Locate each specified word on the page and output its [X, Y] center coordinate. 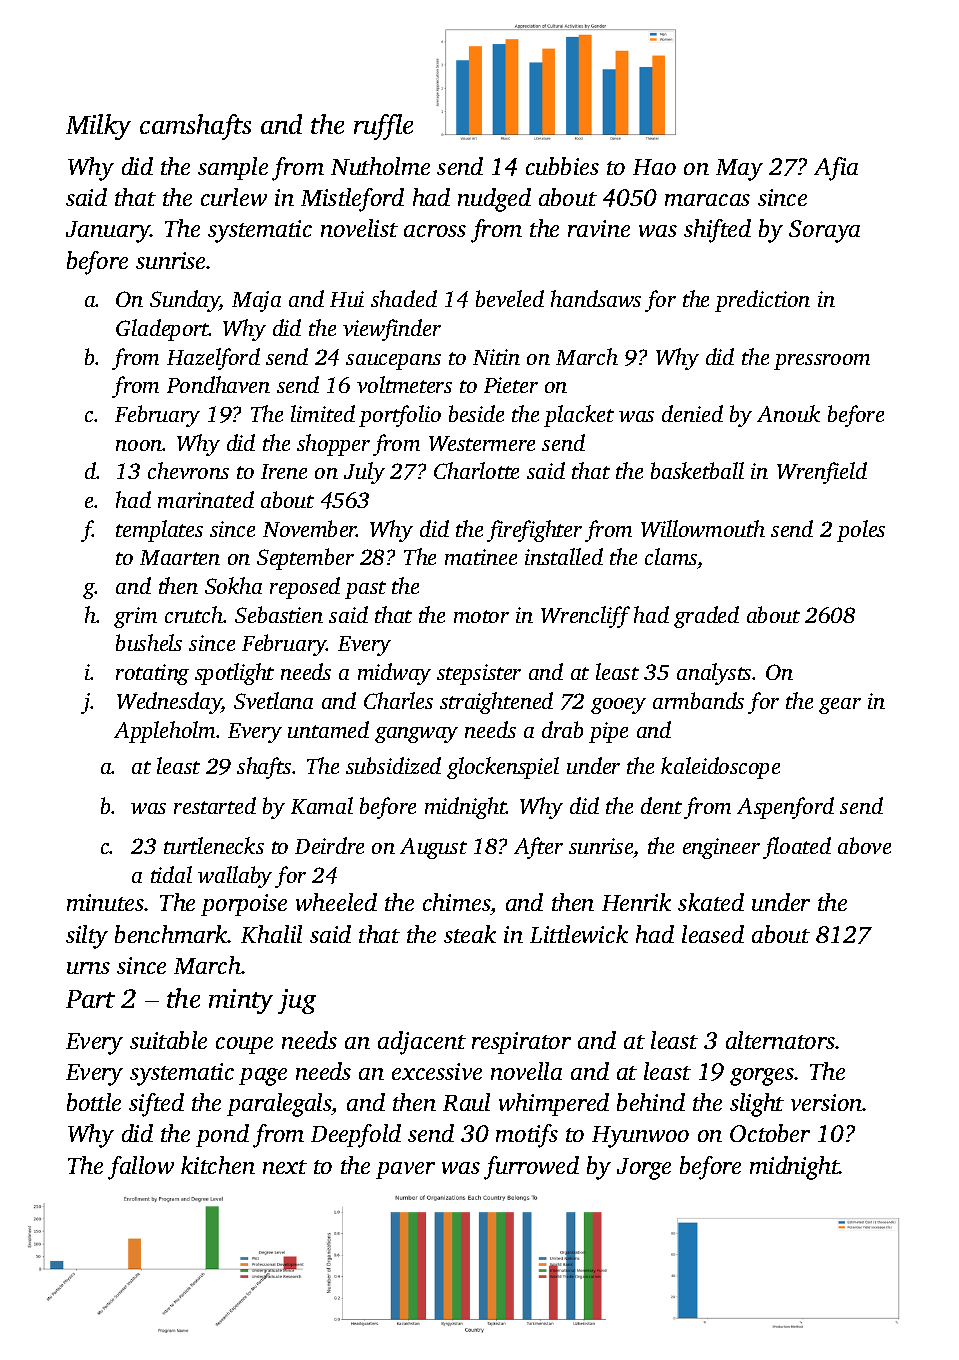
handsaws [596, 298]
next [285, 1167]
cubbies [562, 166]
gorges [762, 1077]
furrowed [531, 1168]
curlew [234, 197]
